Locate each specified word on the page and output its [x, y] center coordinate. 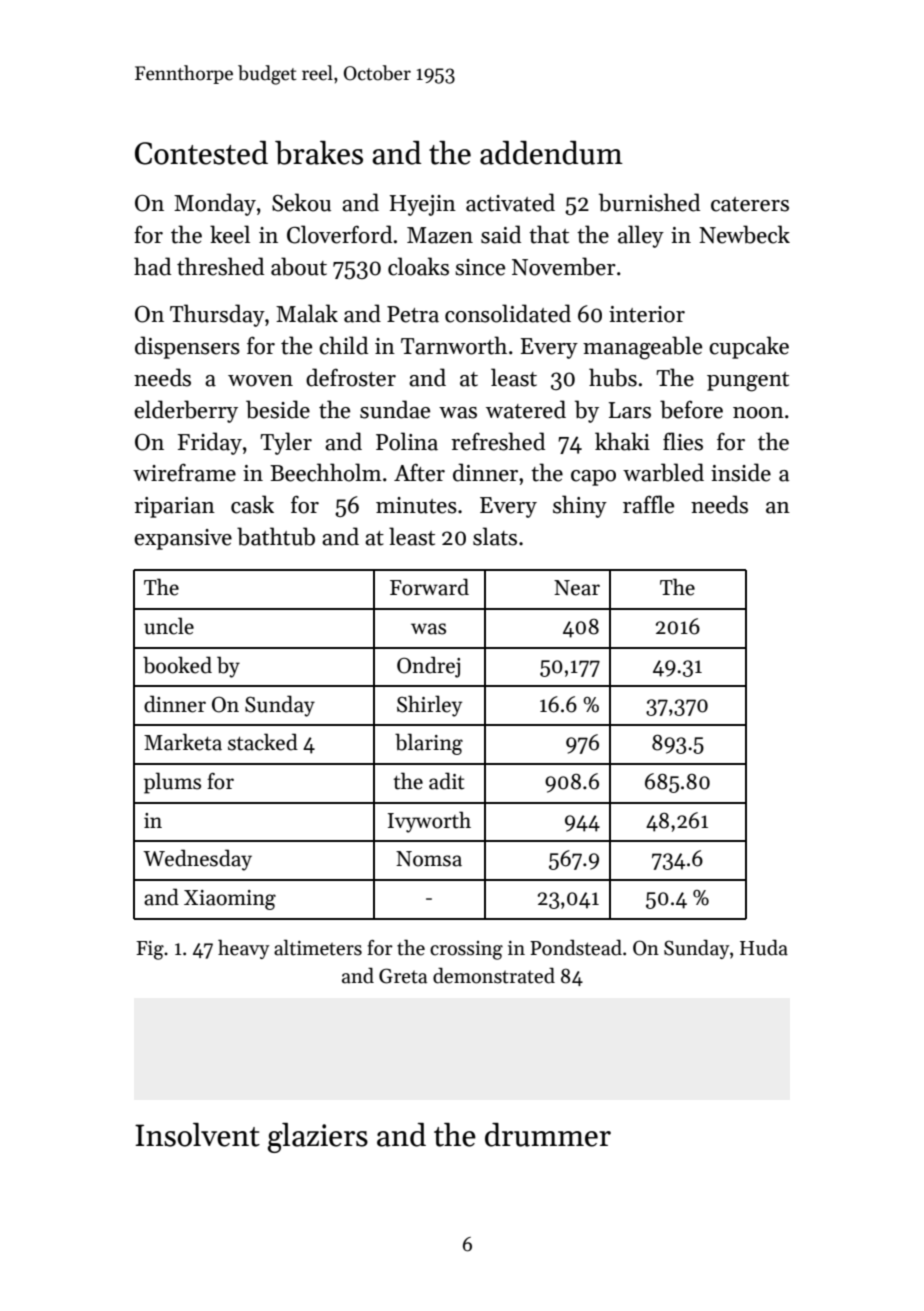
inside [741, 472]
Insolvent [197, 1135]
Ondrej [428, 667]
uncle [169, 626]
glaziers [318, 1138]
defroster [351, 377]
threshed [220, 266]
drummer [548, 1135]
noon [758, 413]
